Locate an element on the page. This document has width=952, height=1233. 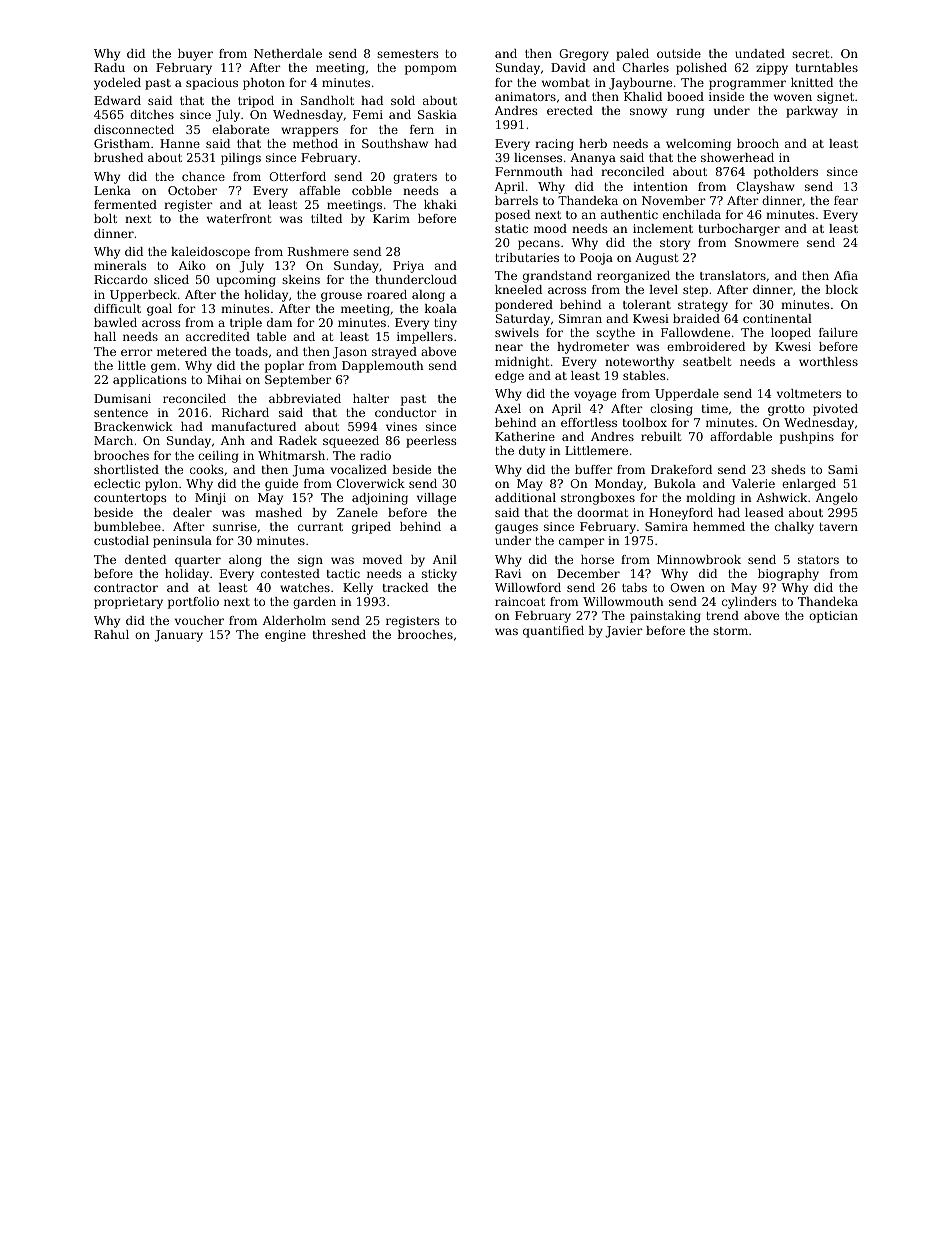
inside is located at coordinates (726, 96).
